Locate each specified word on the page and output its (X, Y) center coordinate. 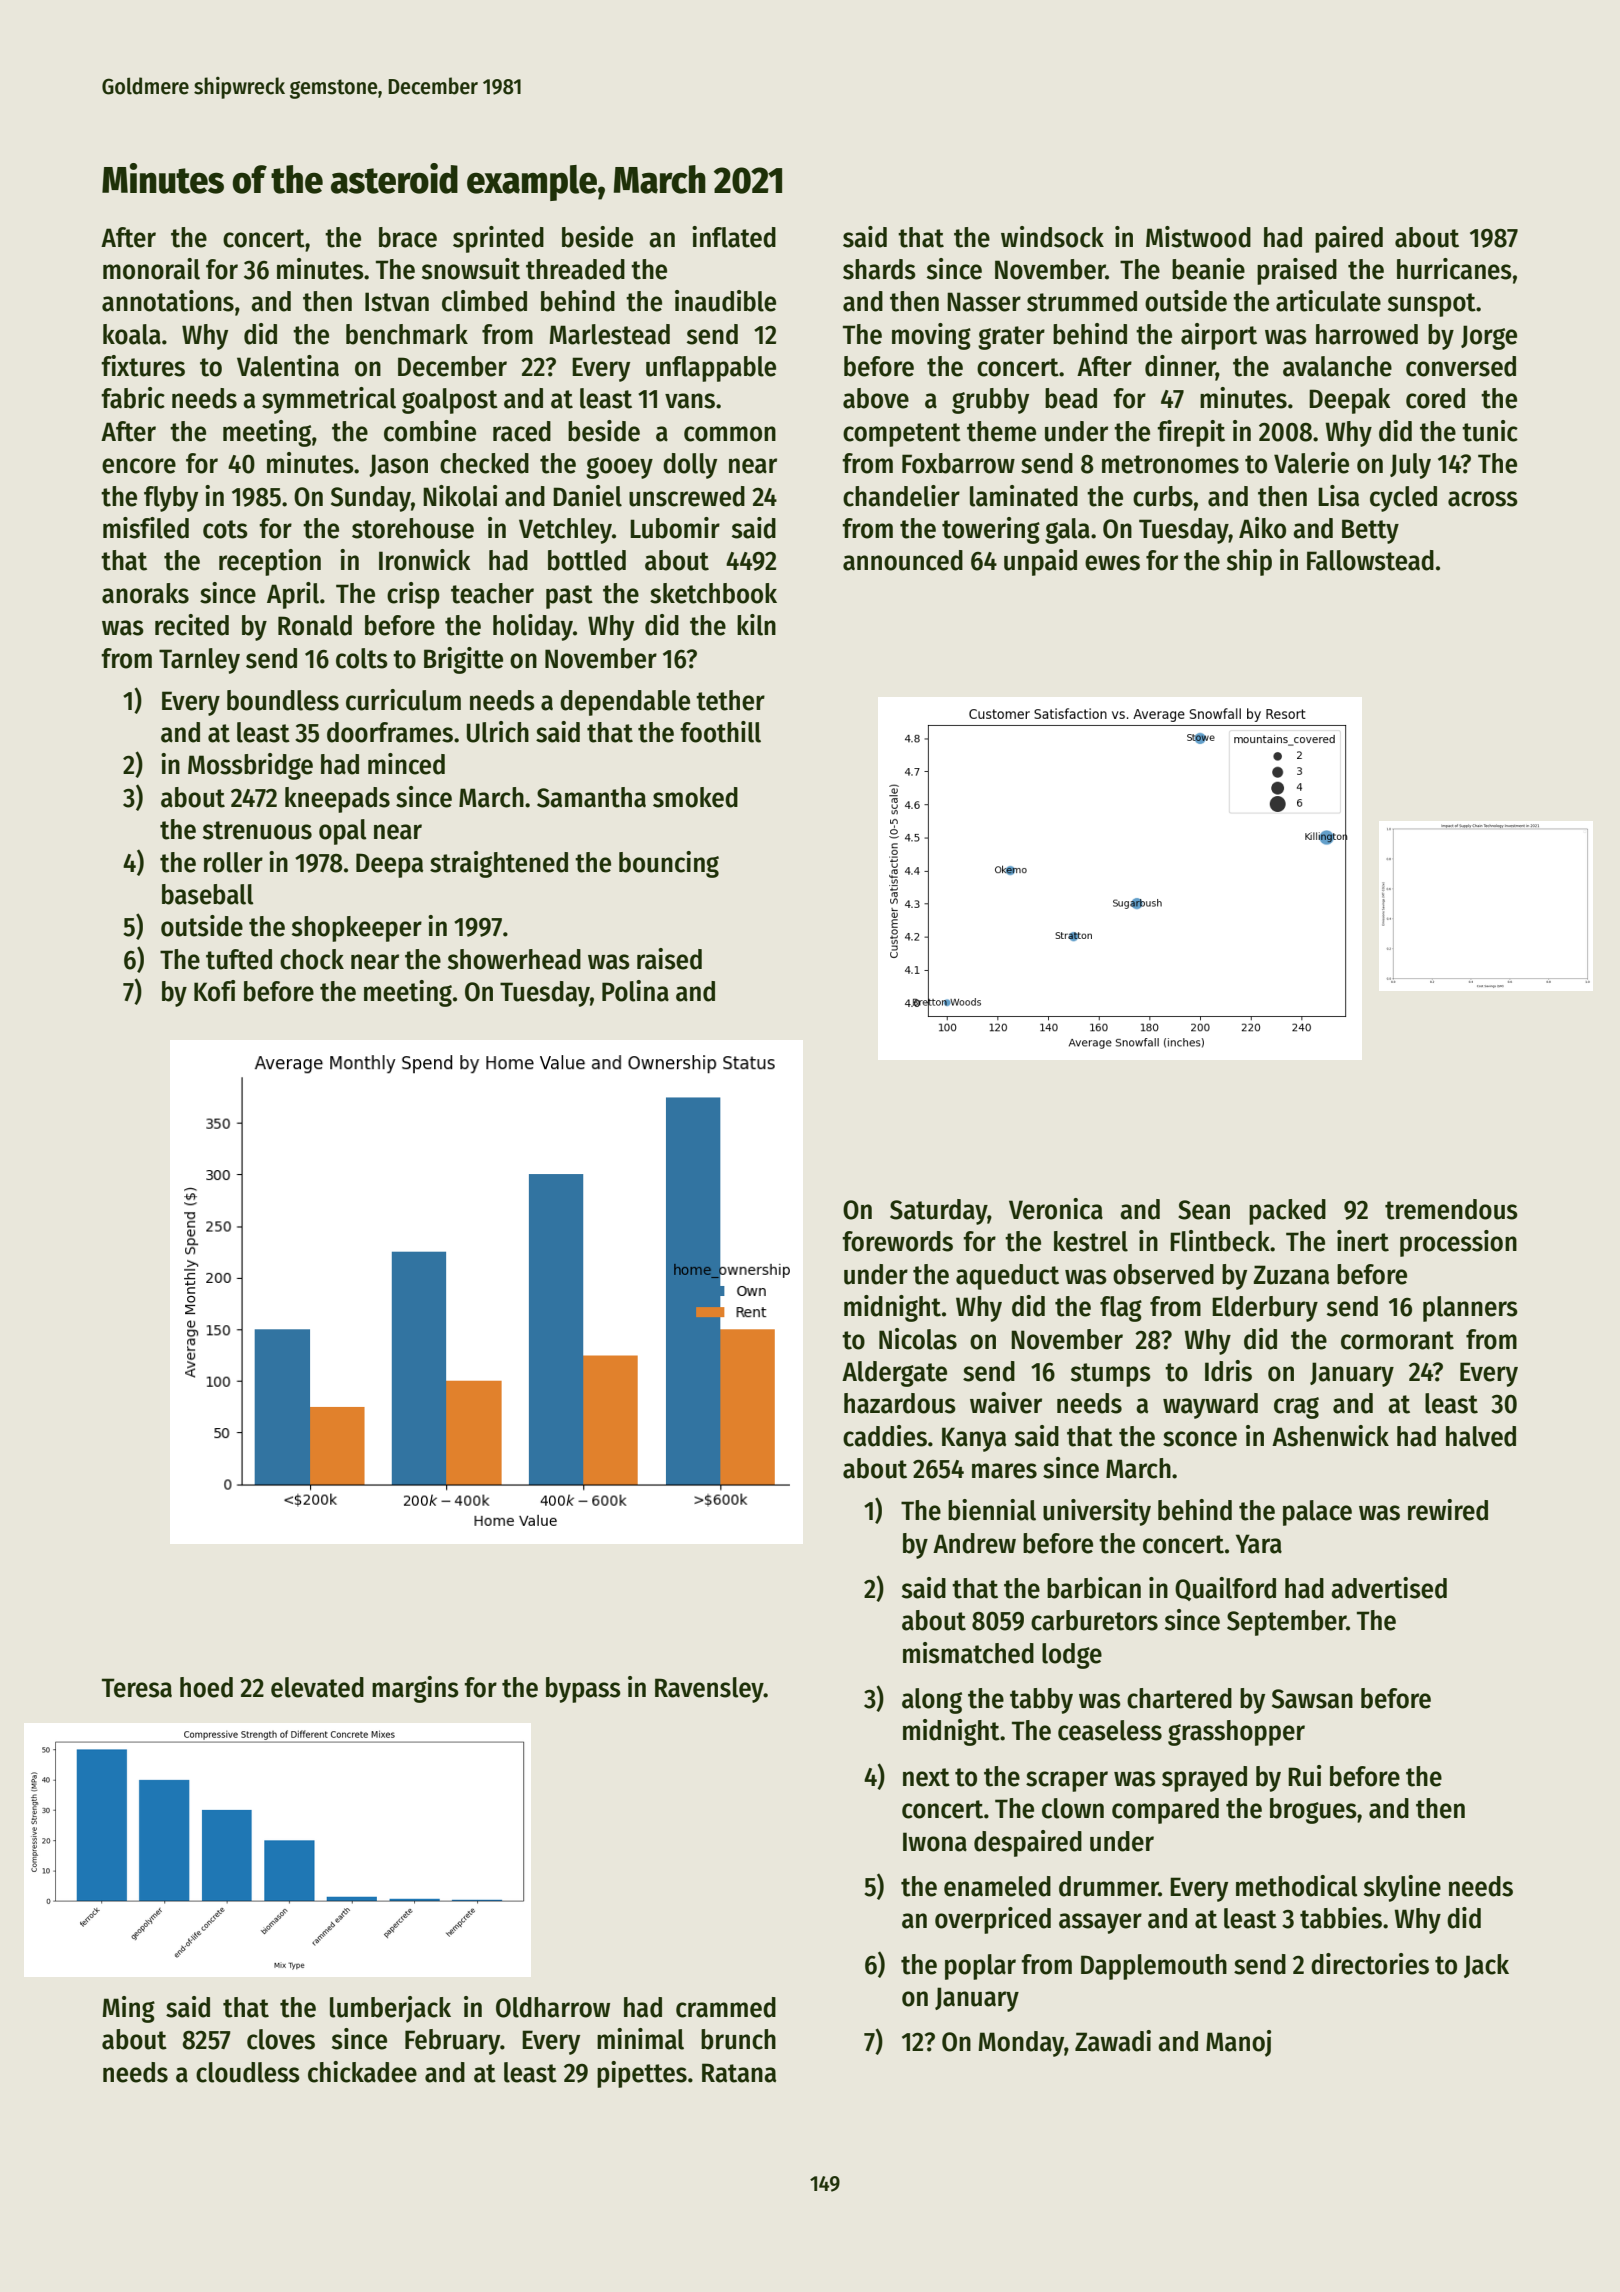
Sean (1204, 1210)
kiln (756, 625)
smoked (695, 797)
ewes (1112, 563)
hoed (206, 1687)
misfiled (146, 528)
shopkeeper (357, 929)
